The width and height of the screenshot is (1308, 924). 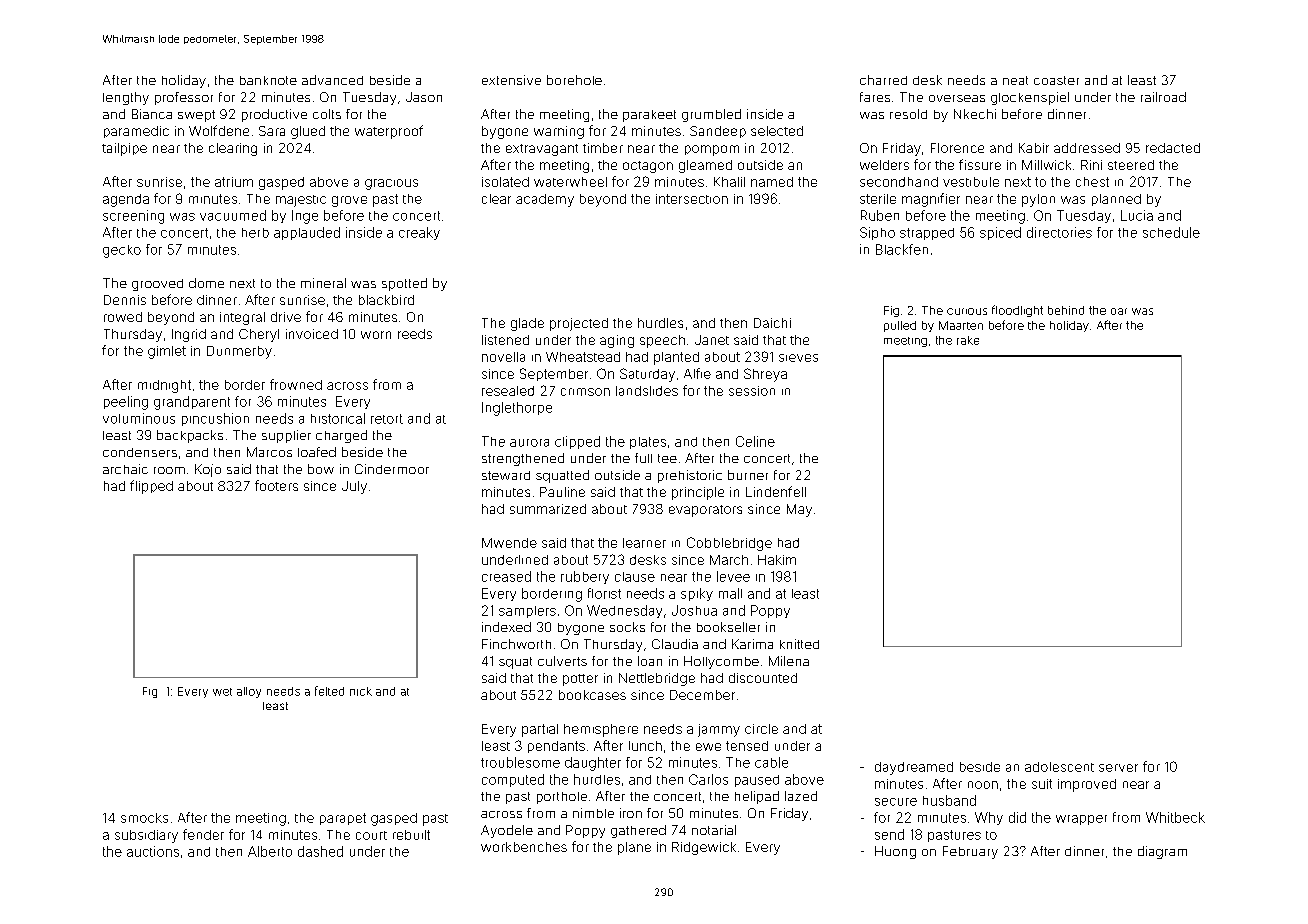 What do you see at coordinates (559, 132) in the screenshot?
I see `warning` at bounding box center [559, 132].
